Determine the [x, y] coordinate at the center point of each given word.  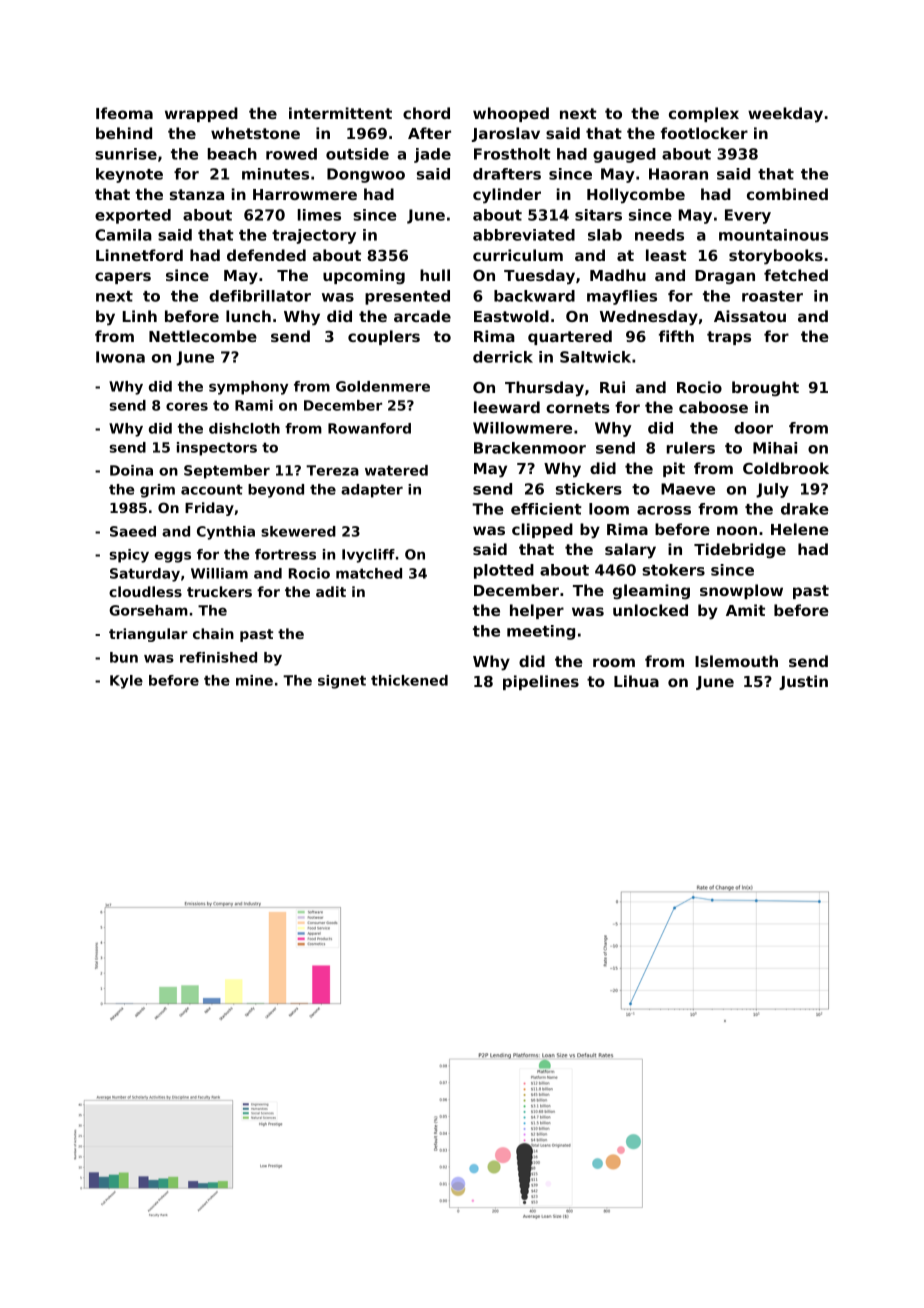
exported [133, 216]
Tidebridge [740, 550]
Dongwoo [366, 175]
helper [537, 611]
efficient [546, 509]
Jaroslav [506, 134]
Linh [140, 316]
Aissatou [750, 316]
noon [737, 530]
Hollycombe [636, 196]
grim [157, 491]
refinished [218, 657]
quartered [570, 337]
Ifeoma [124, 113]
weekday [785, 115]
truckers [219, 591]
